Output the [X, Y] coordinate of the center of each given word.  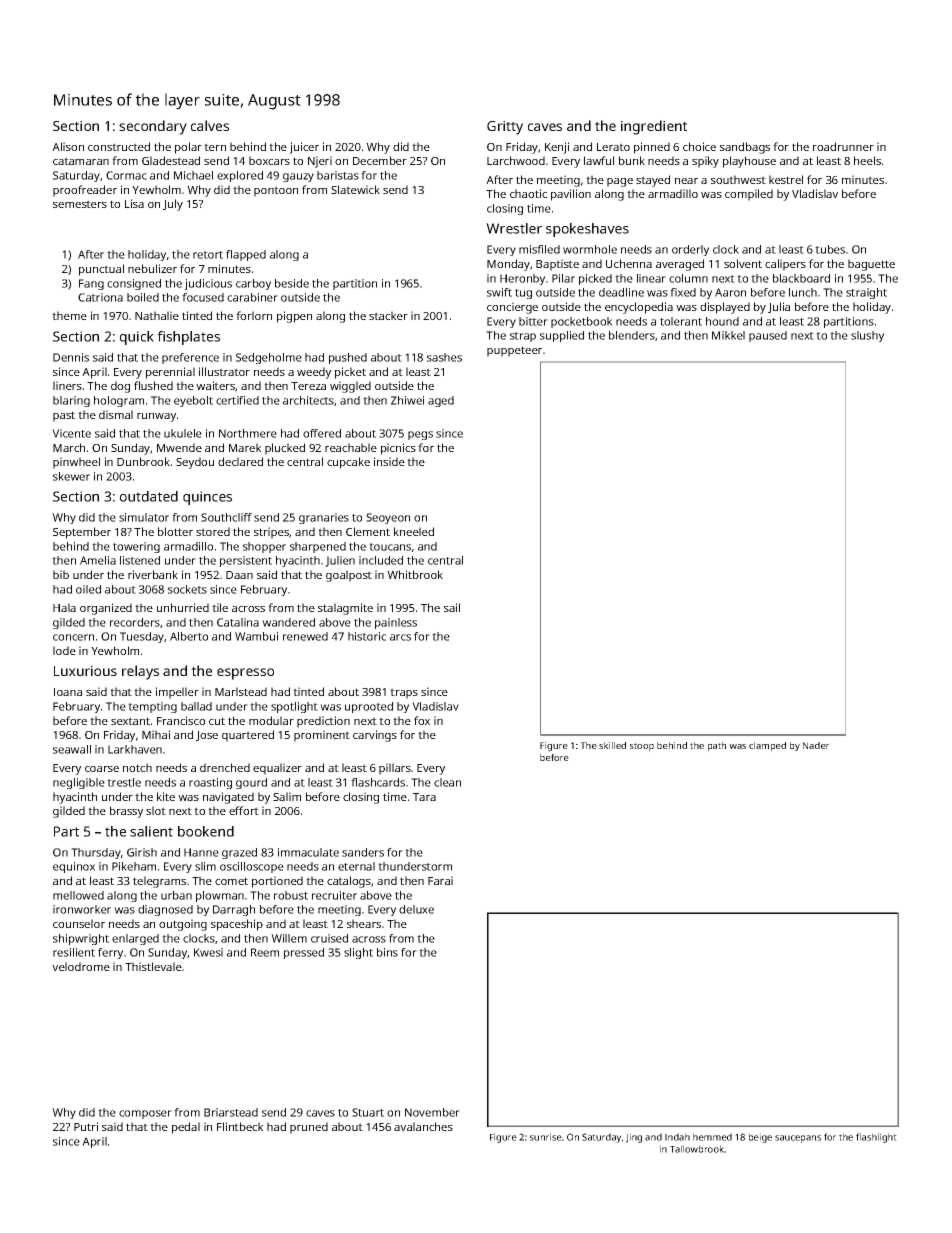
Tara [424, 797]
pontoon [276, 191]
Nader [816, 745]
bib [61, 574]
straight [866, 293]
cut [217, 721]
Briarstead [231, 1112]
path [717, 747]
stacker [388, 315]
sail [452, 607]
